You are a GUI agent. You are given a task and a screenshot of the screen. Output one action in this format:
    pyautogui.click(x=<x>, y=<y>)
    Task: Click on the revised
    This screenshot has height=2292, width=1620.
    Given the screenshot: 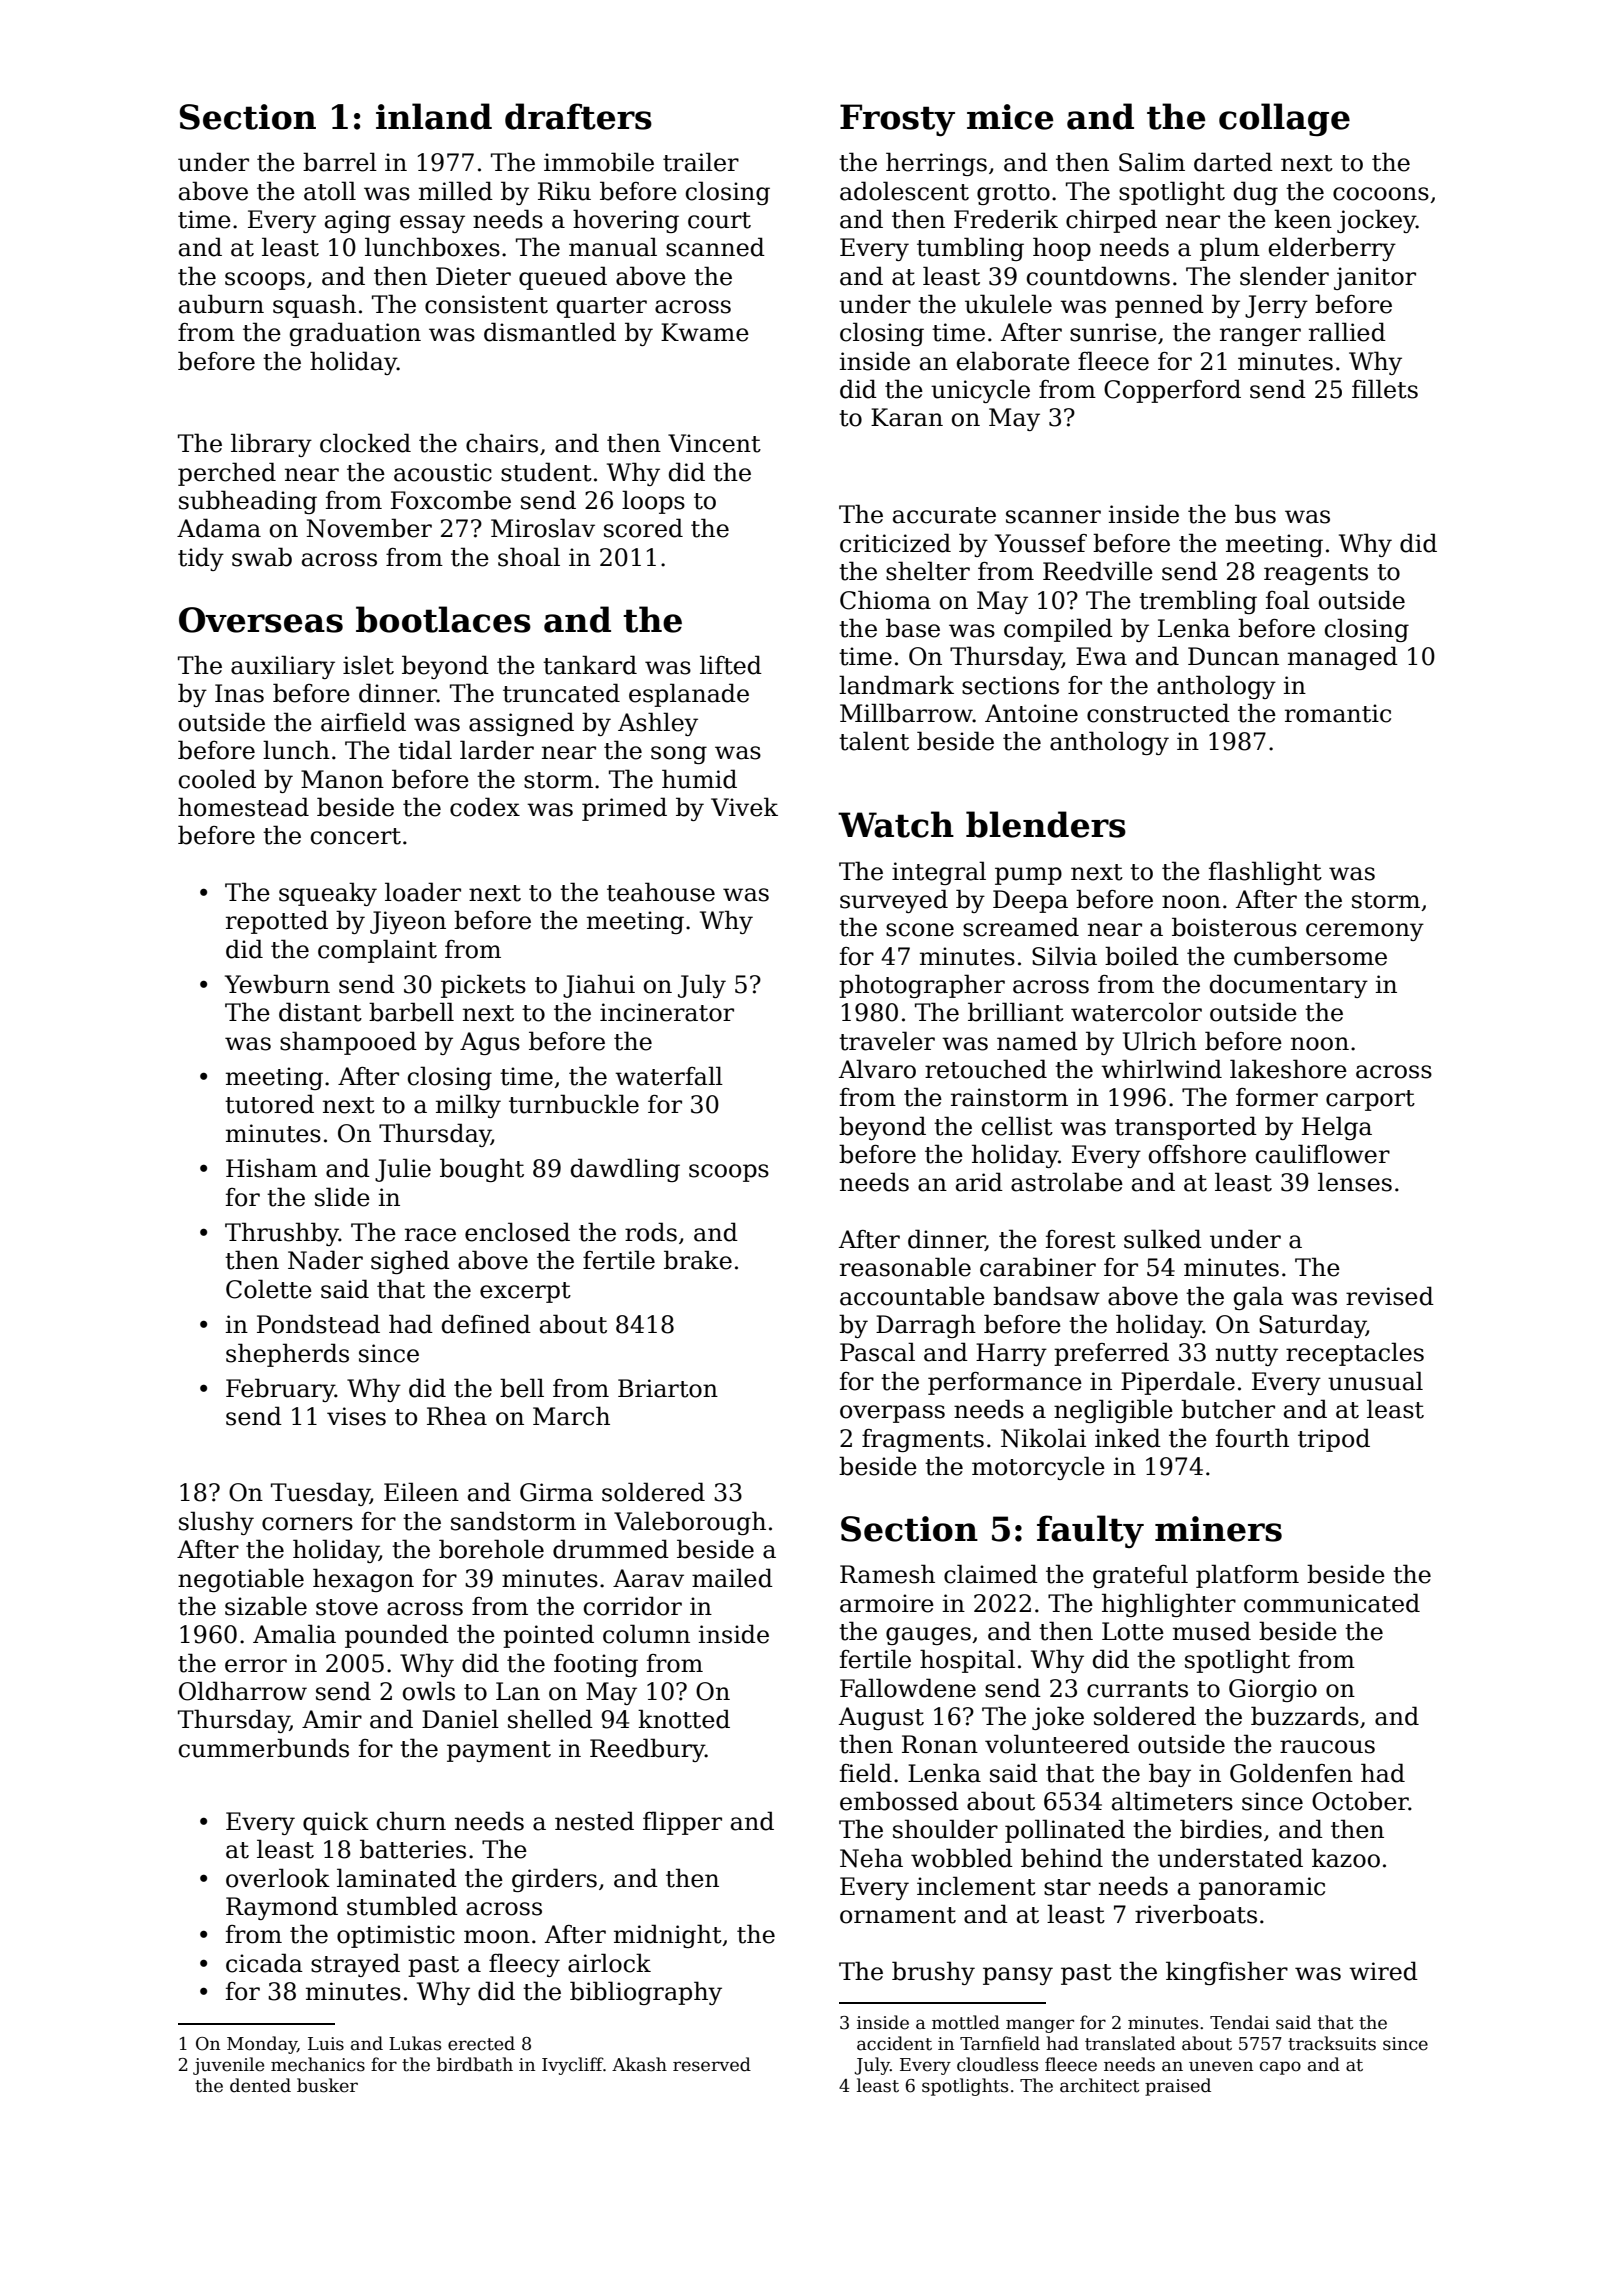 What is the action you would take?
    pyautogui.click(x=1390, y=1296)
